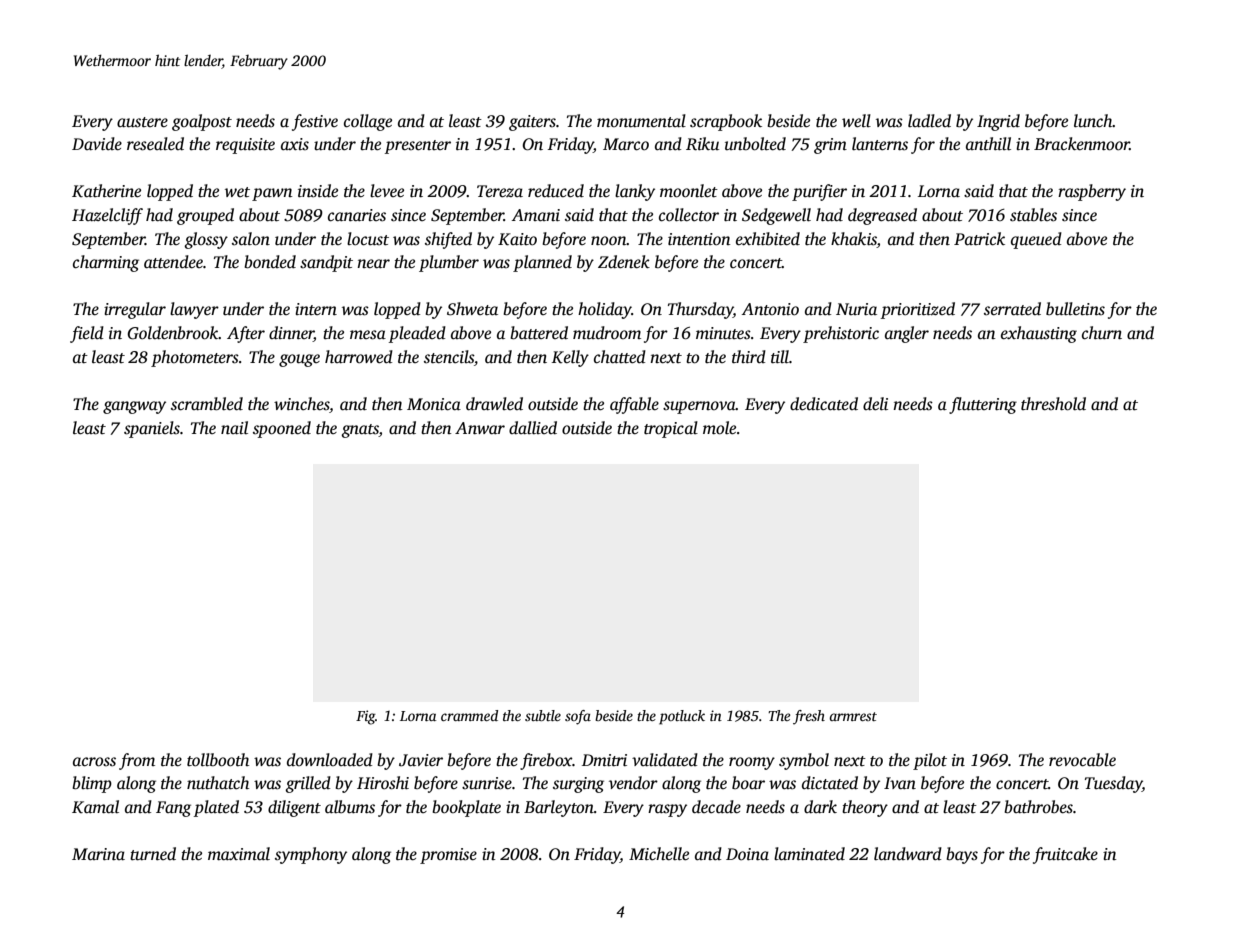 This screenshot has height=952, width=1233. What do you see at coordinates (682, 717) in the screenshot?
I see `potluck` at bounding box center [682, 717].
